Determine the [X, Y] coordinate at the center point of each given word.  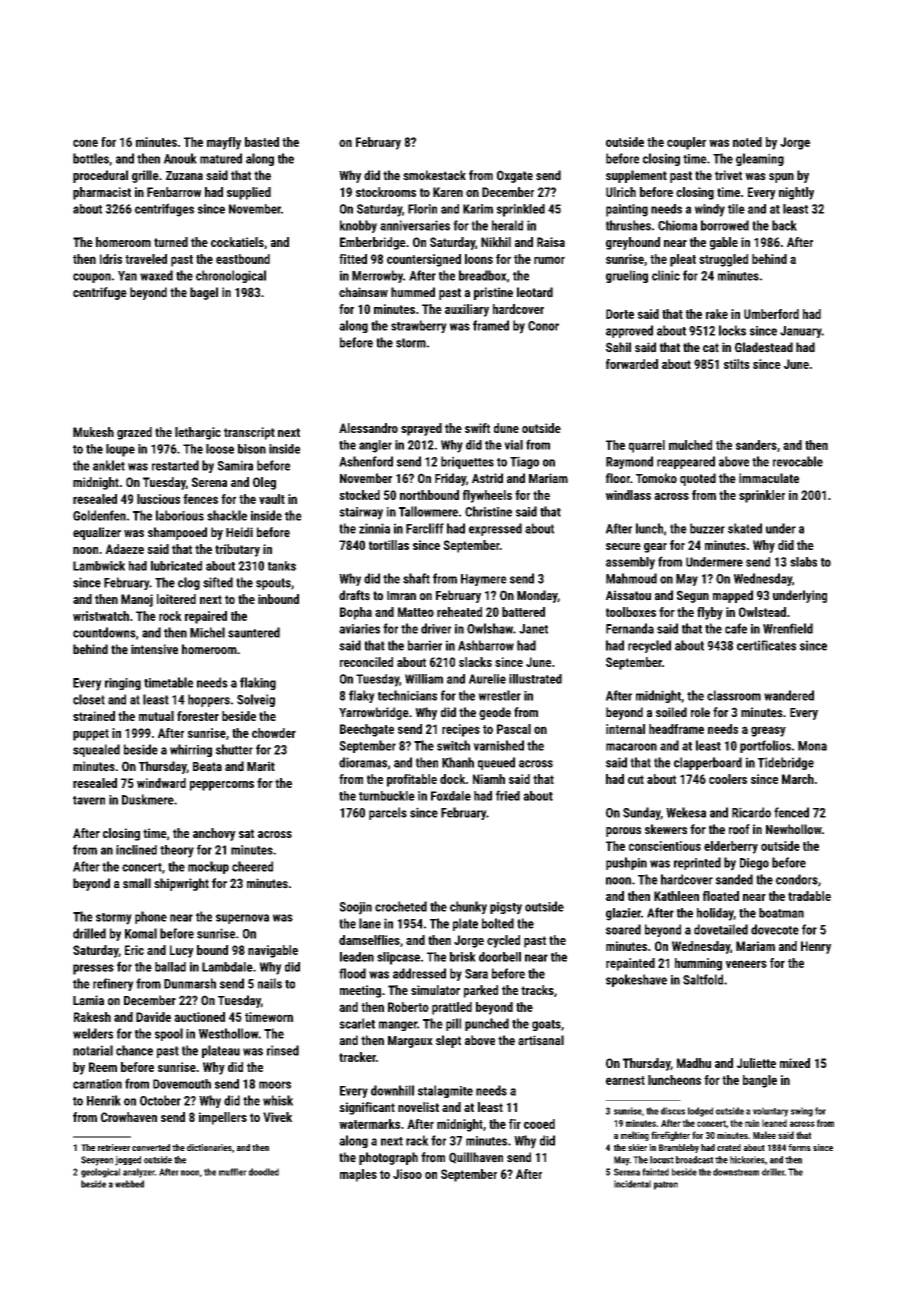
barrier [425, 645]
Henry [816, 947]
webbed [129, 1184]
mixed [795, 1063]
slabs [803, 562]
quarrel [647, 446]
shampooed [177, 533]
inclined [136, 850]
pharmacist [102, 193]
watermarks [369, 1124]
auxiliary [467, 310]
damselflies [369, 940]
